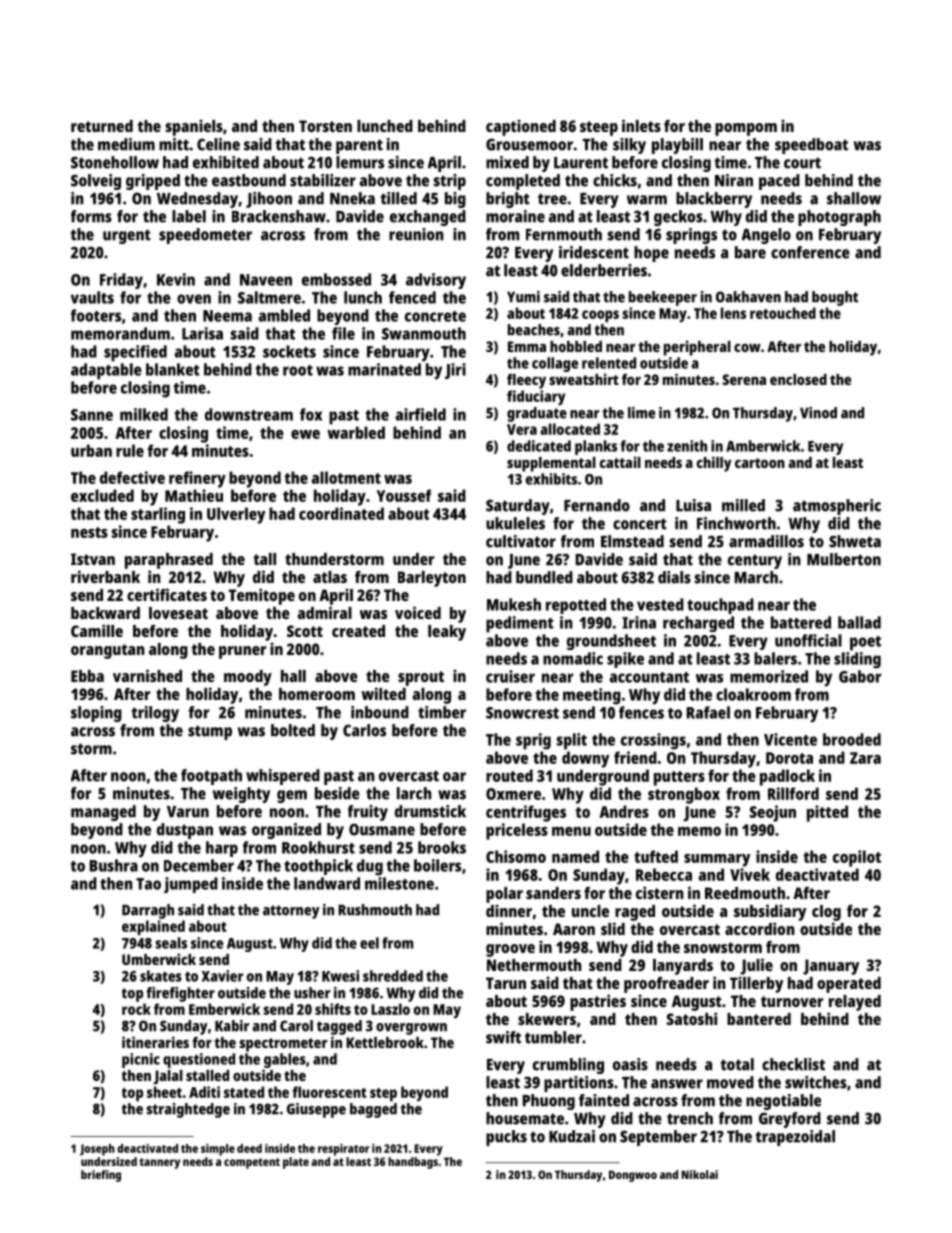 The height and width of the page is (1233, 952). Describe the element at coordinates (775, 658) in the page. I see `balers` at that location.
